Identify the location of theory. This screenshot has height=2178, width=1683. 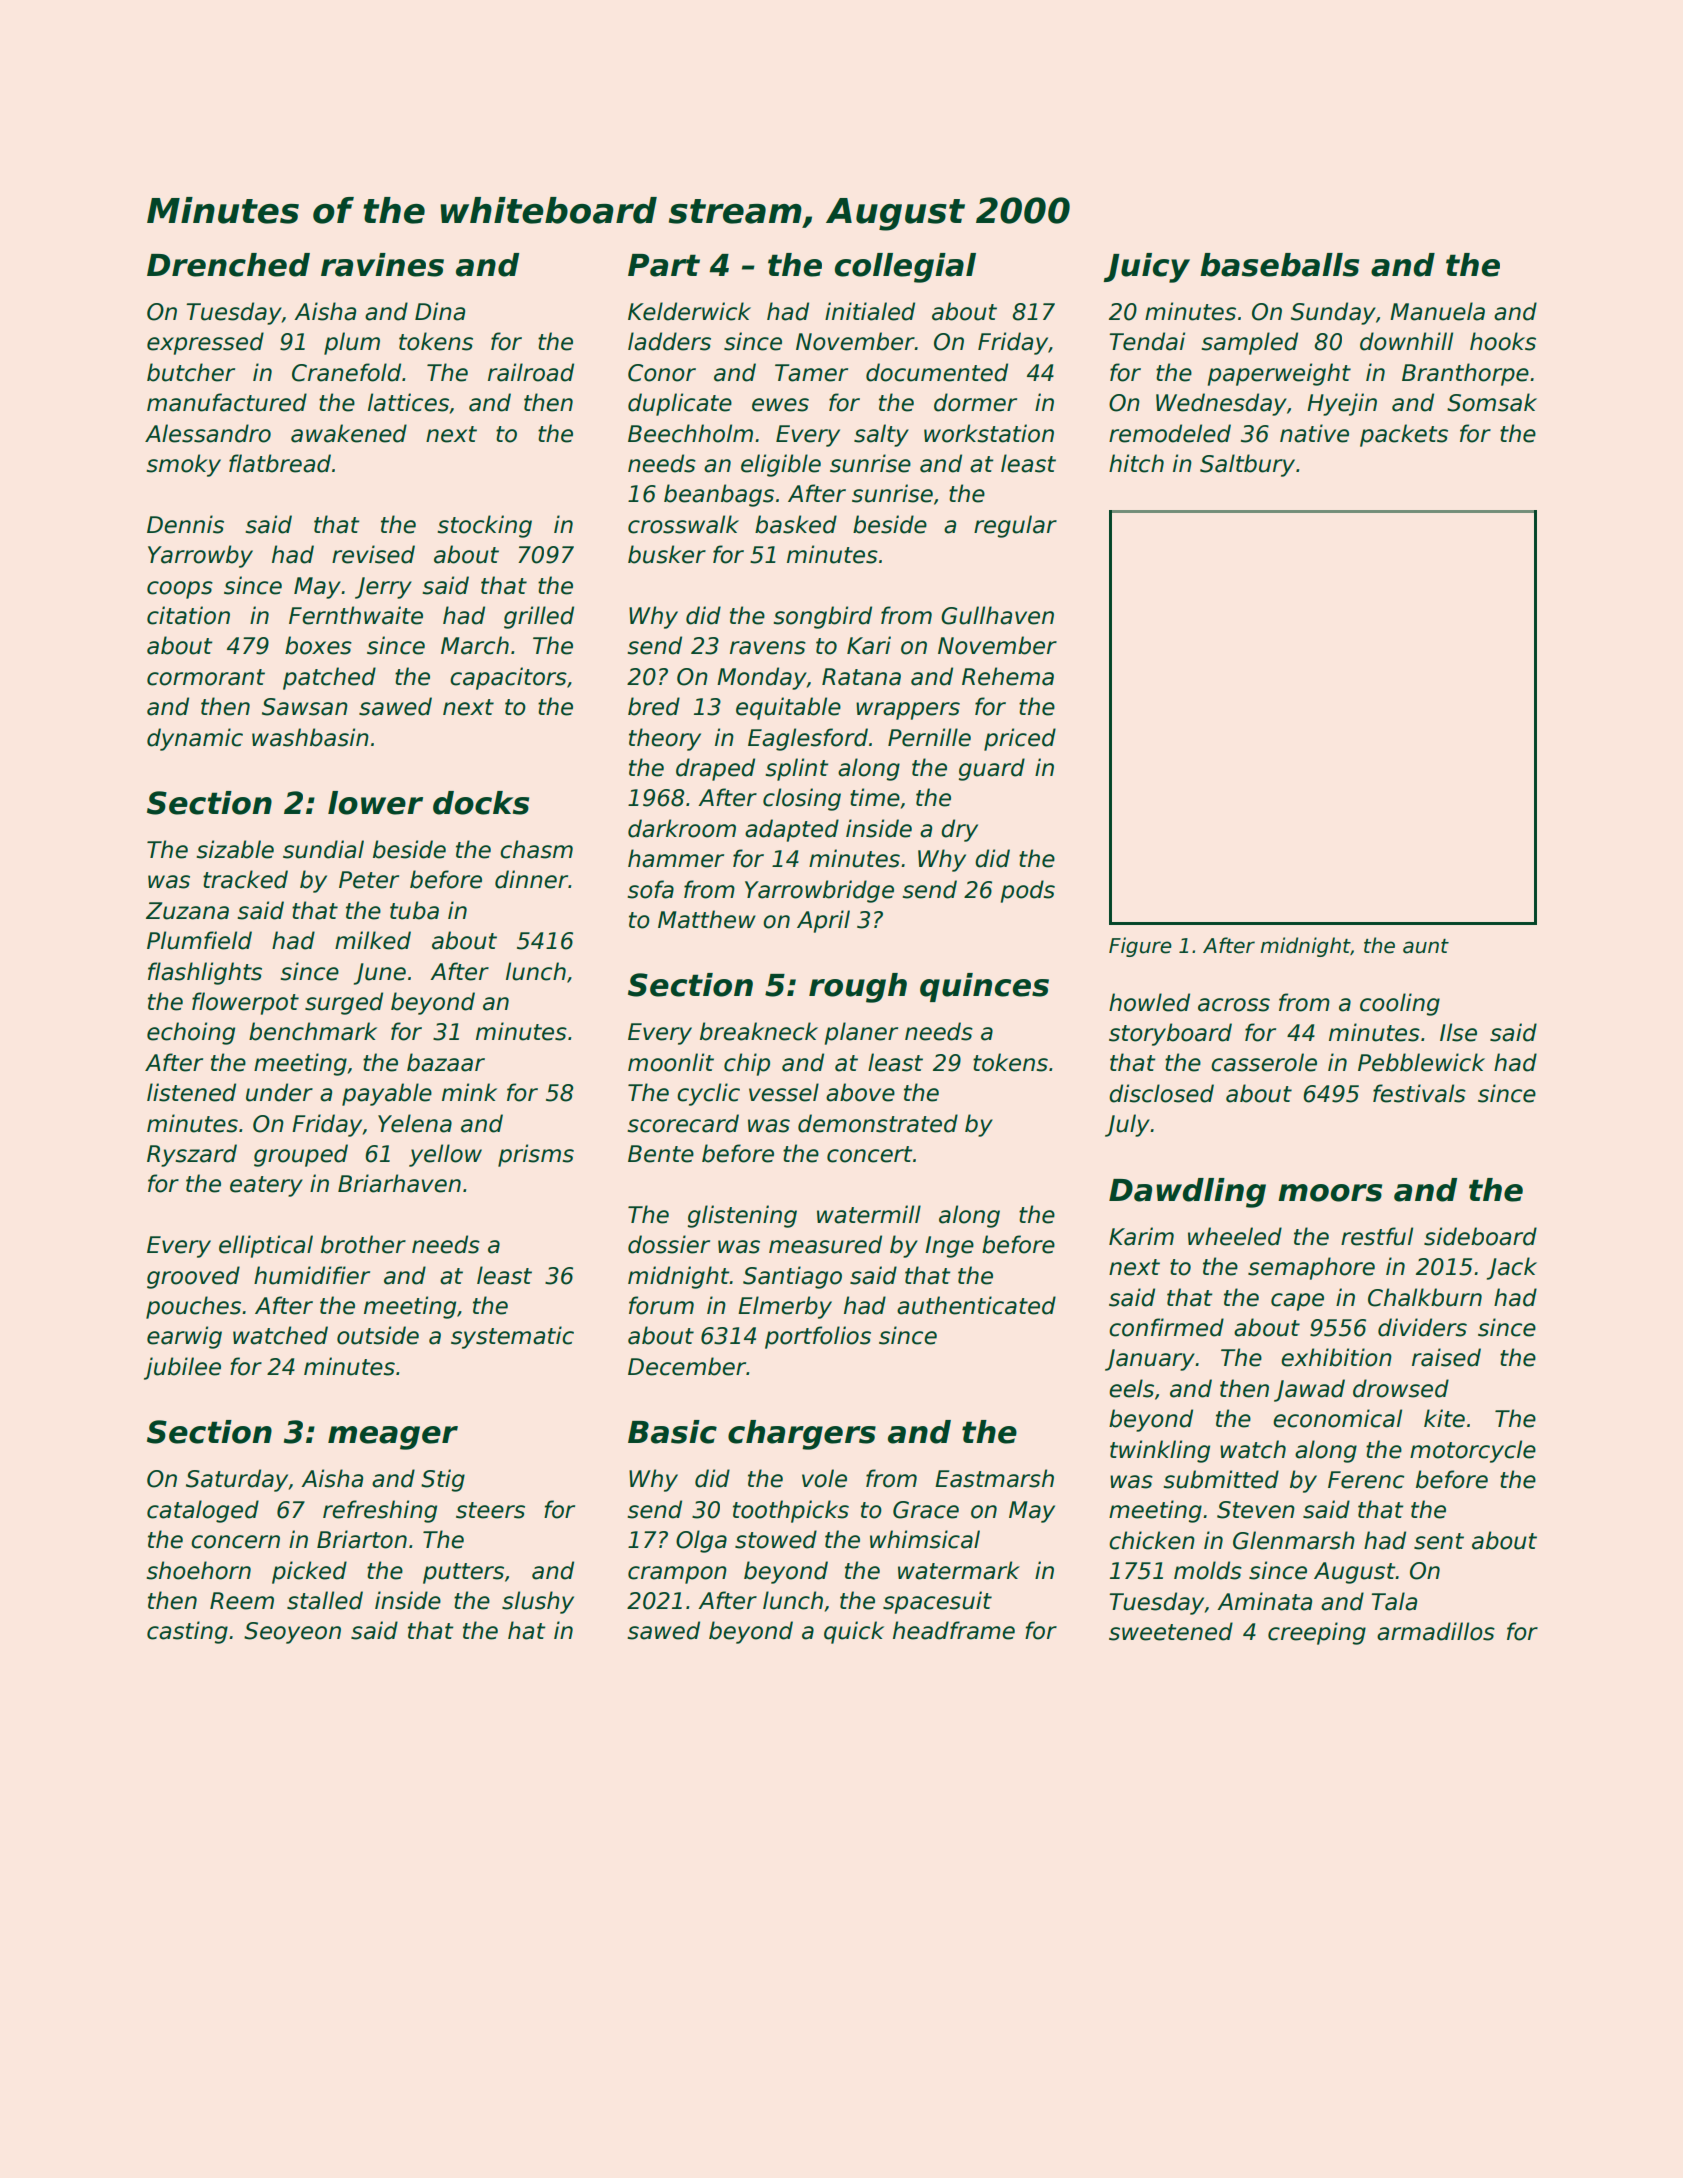
(665, 739).
